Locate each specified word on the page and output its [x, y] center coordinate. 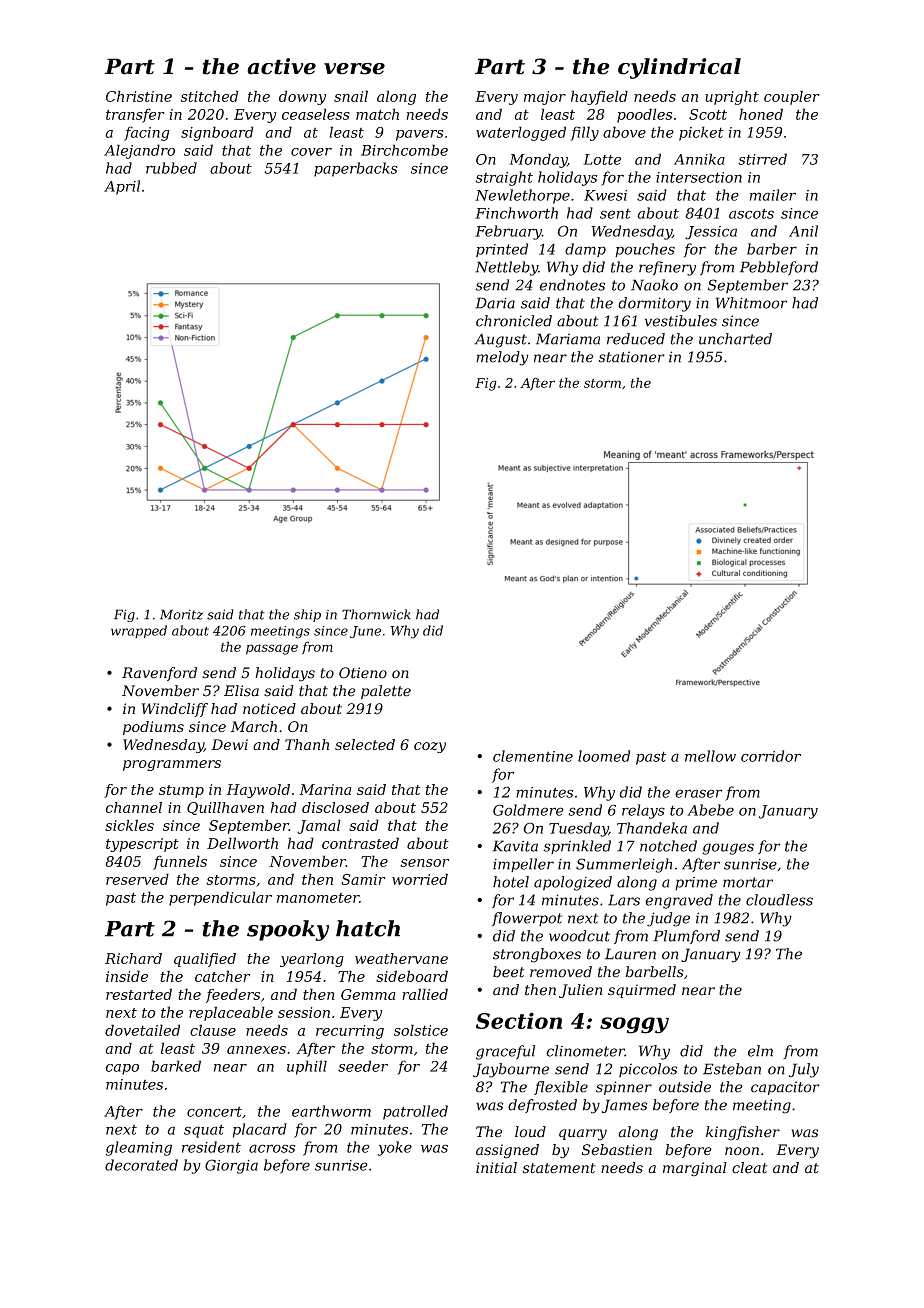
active [281, 66]
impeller [523, 865]
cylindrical [679, 68]
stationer [632, 357]
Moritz [181, 614]
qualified [205, 960]
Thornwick [376, 614]
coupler [792, 97]
